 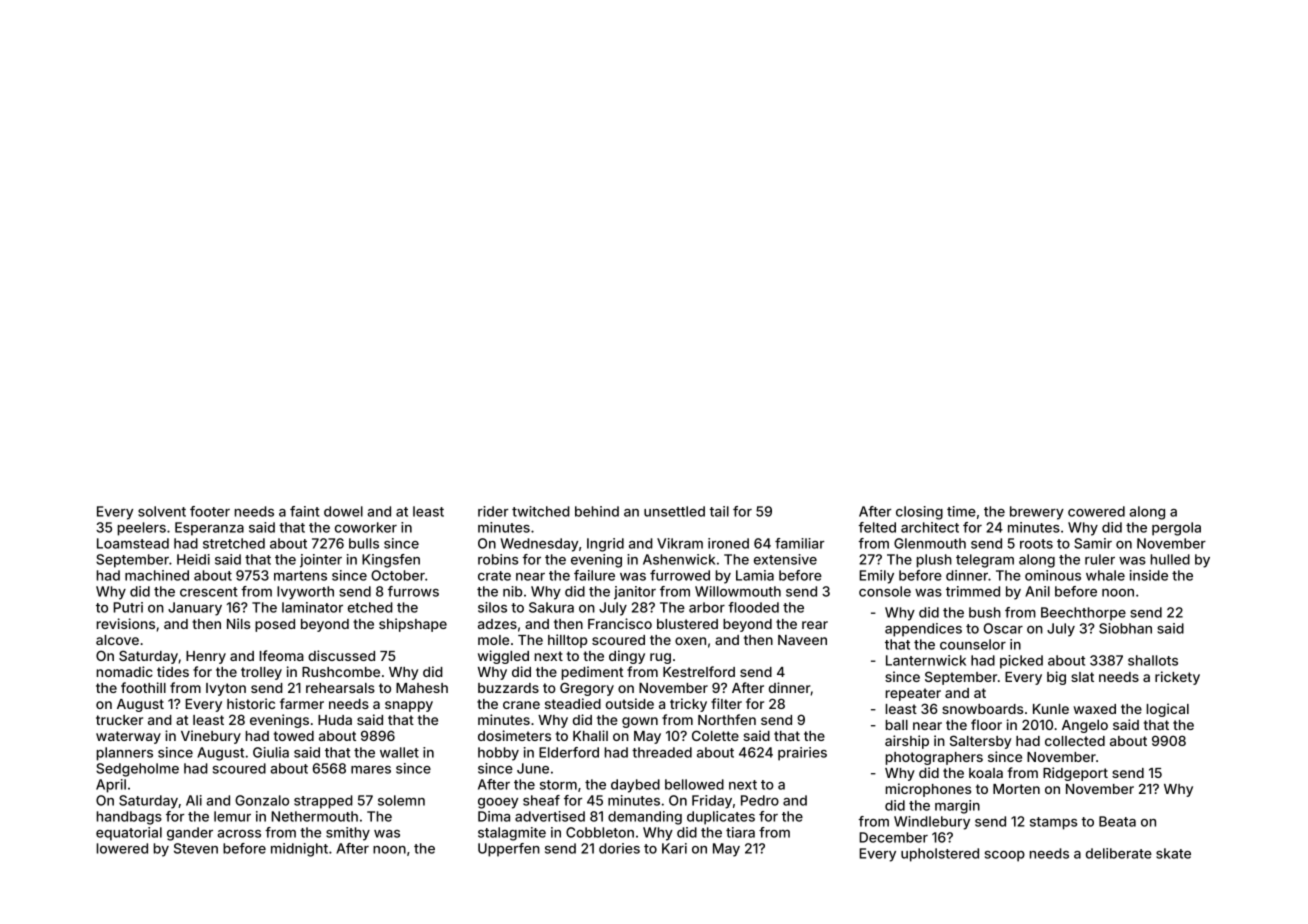 What do you see at coordinates (627, 657) in the page?
I see `dingy` at bounding box center [627, 657].
